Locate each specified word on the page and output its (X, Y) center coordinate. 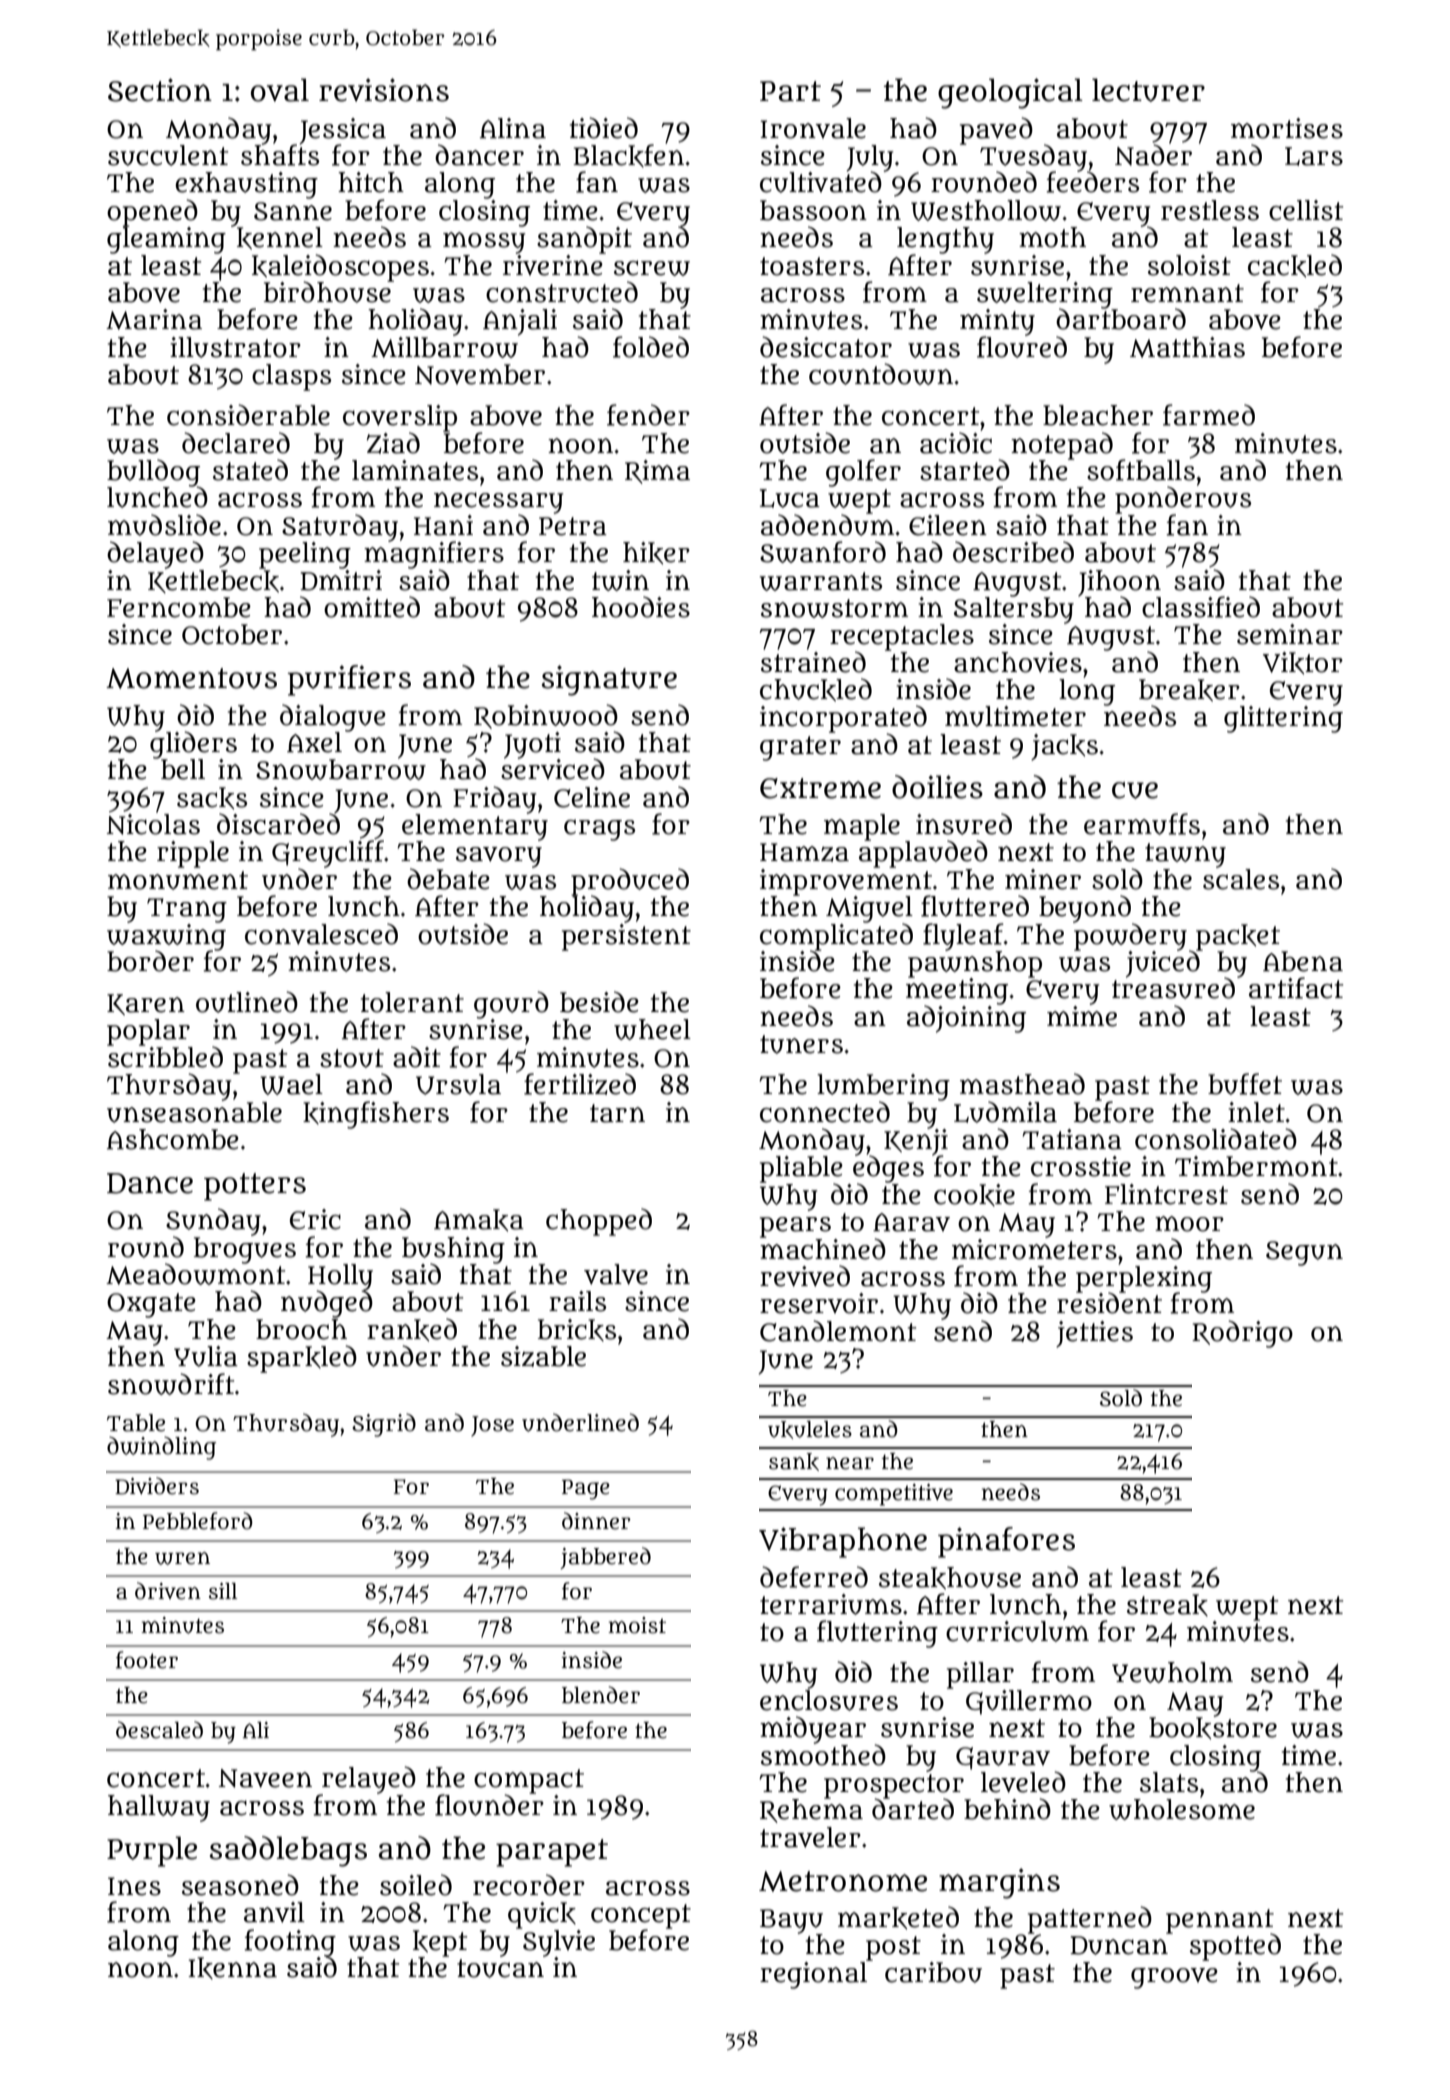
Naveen (265, 1778)
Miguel (869, 909)
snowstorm (834, 608)
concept (641, 1916)
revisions (384, 90)
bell (183, 769)
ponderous (1183, 500)
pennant (1220, 1921)
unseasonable (194, 1112)
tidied (604, 128)
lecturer (1148, 90)
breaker (1189, 690)
